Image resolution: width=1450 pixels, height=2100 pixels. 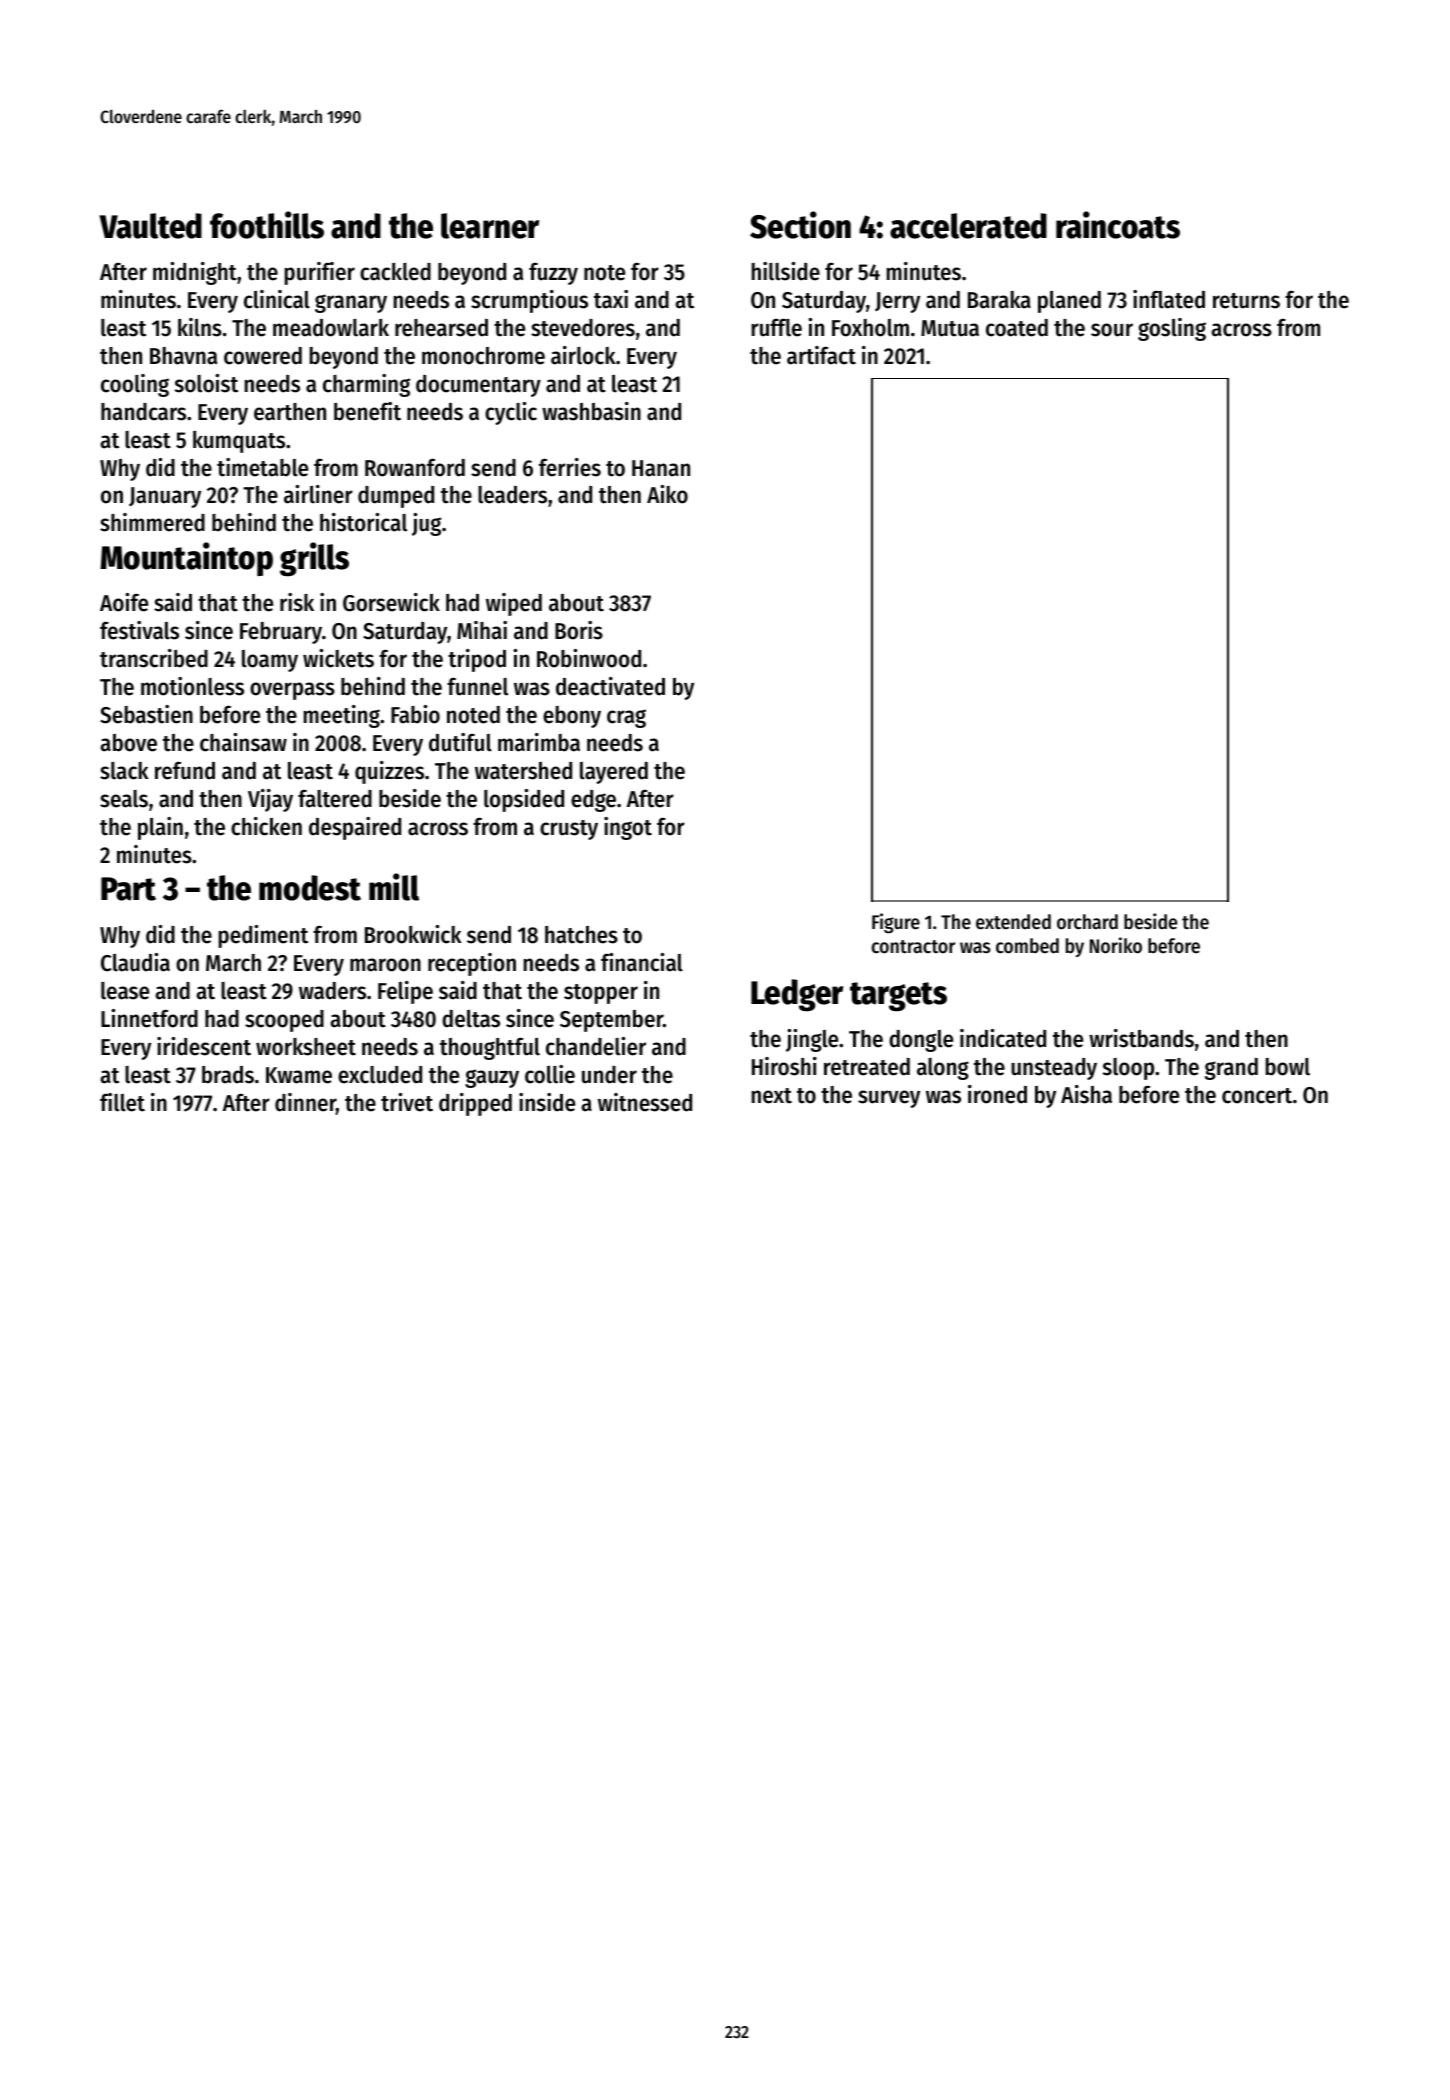 What do you see at coordinates (642, 962) in the page?
I see `financial` at bounding box center [642, 962].
